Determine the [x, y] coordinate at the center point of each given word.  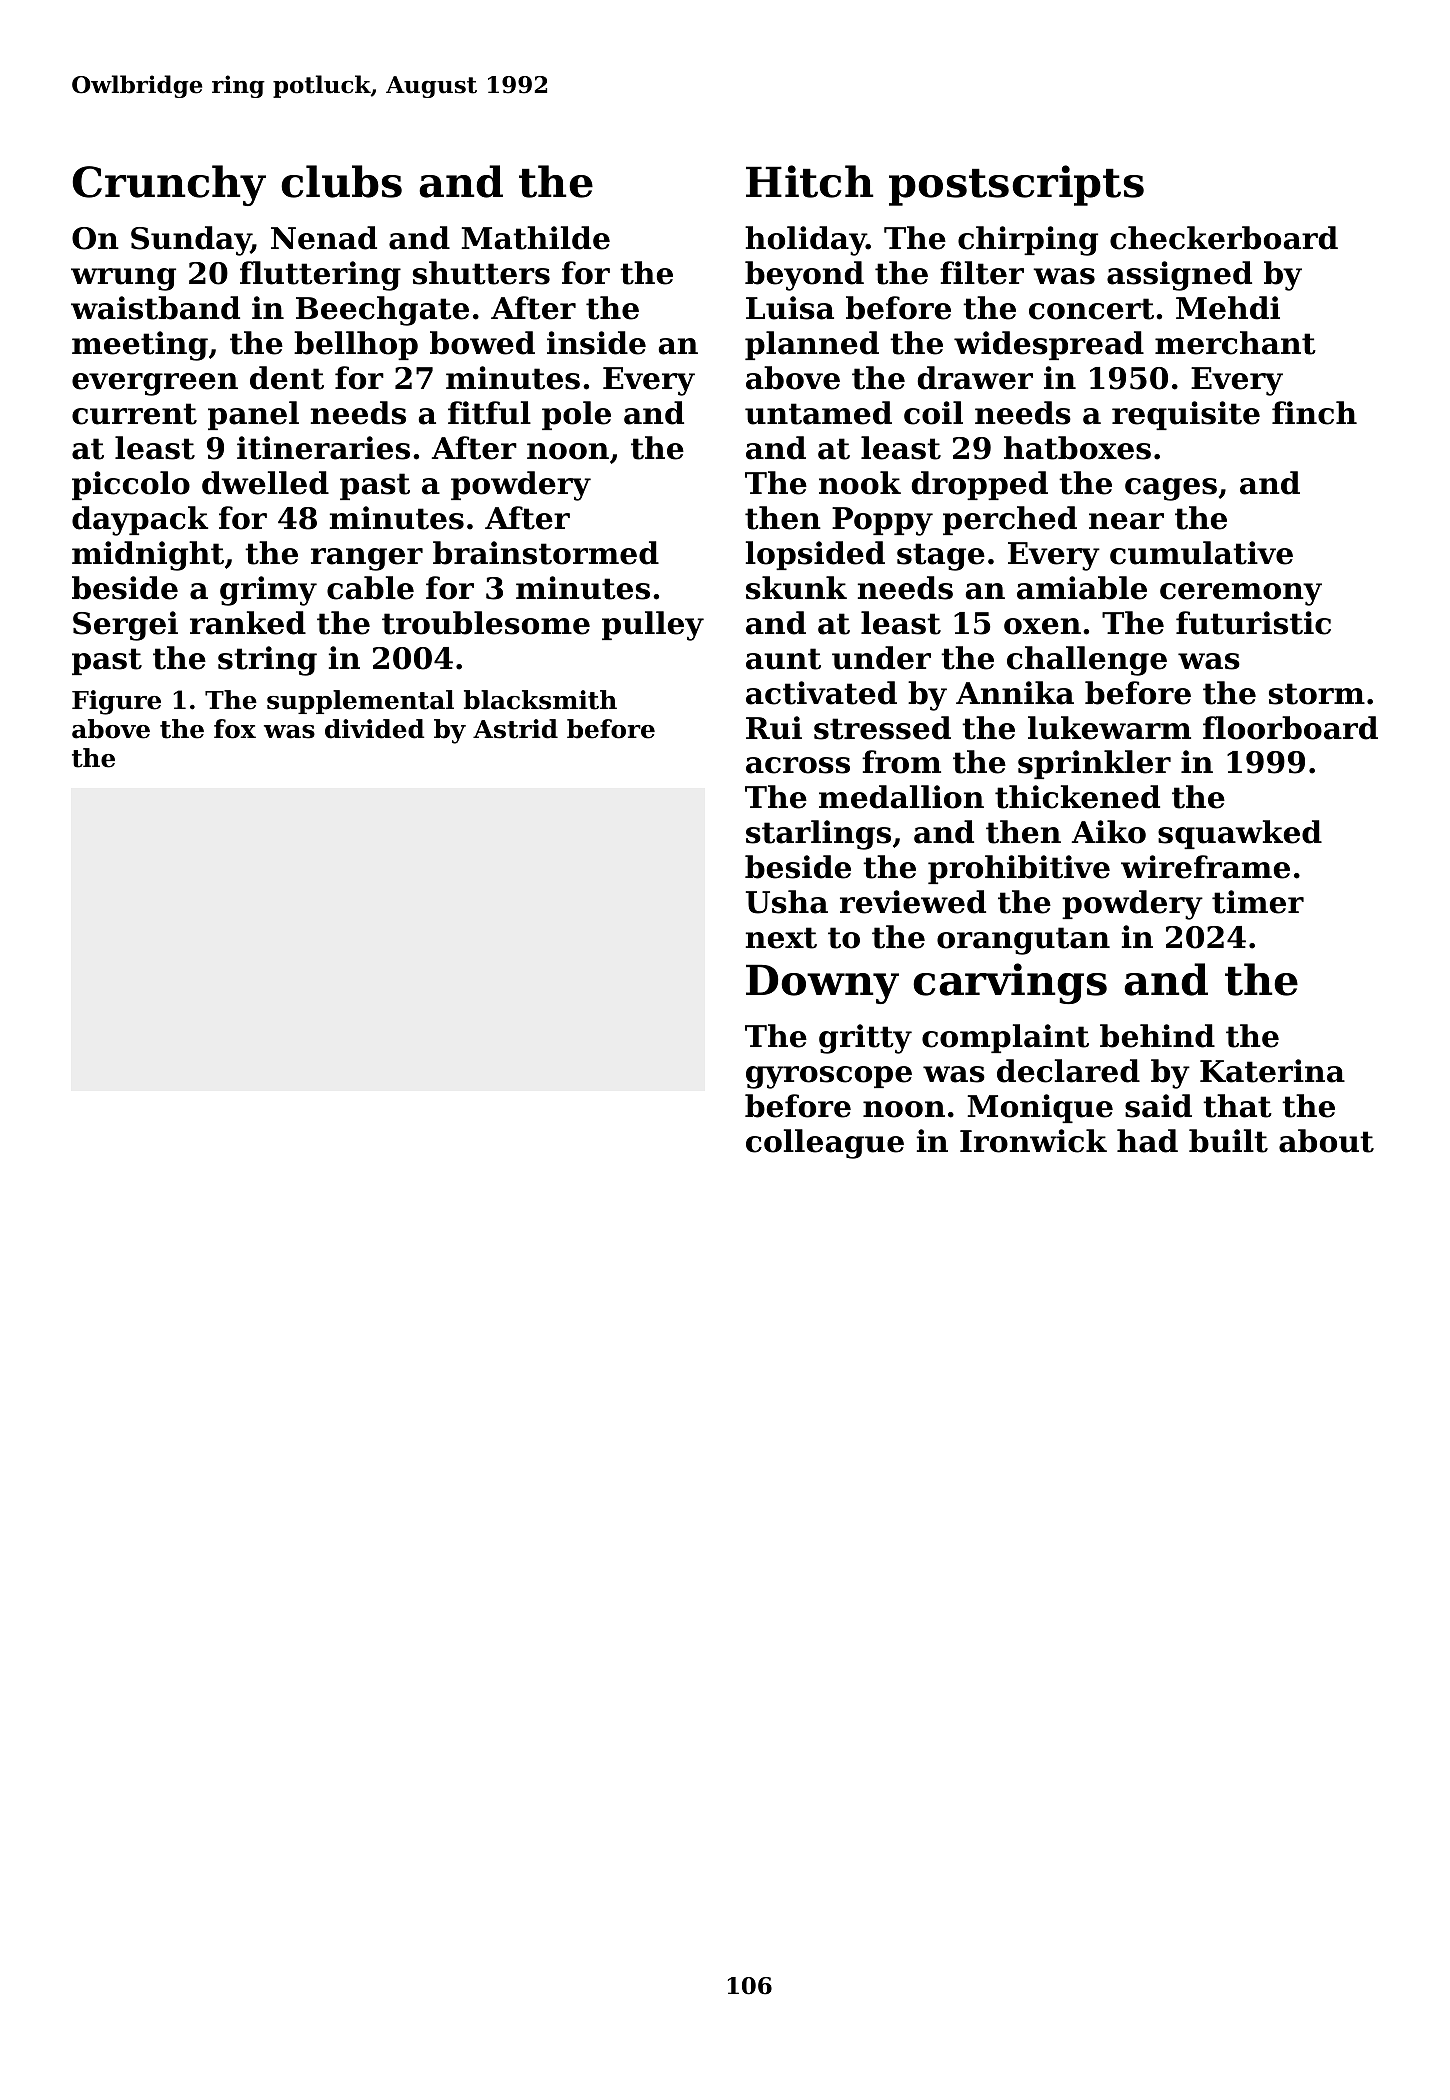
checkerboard [1224, 238]
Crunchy [169, 185]
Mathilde [536, 238]
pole [576, 415]
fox [235, 729]
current [134, 414]
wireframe [1205, 867]
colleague [825, 1144]
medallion [901, 797]
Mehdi [1228, 308]
